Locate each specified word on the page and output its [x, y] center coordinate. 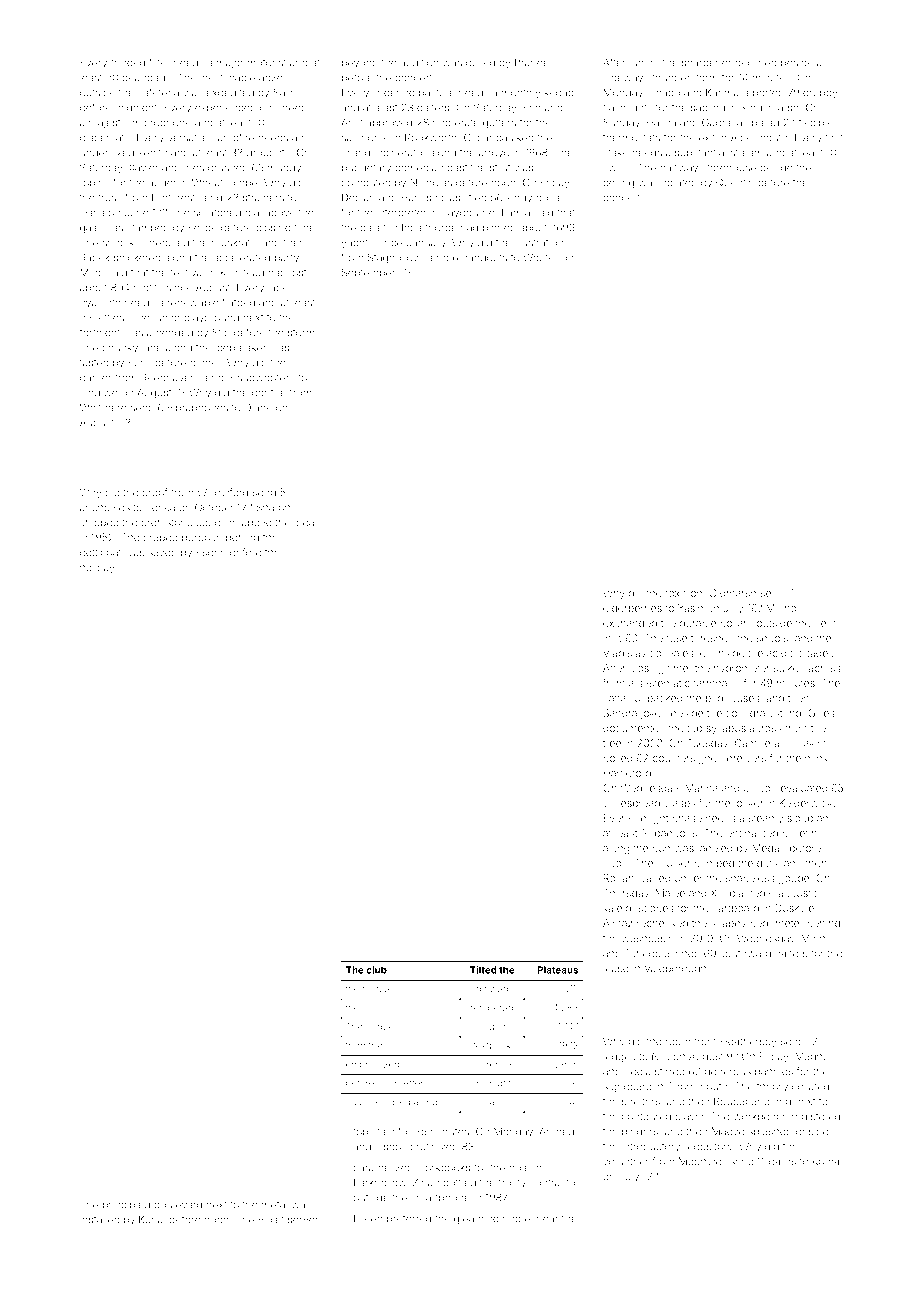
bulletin [799, 833]
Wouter [540, 258]
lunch [643, 63]
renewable [193, 303]
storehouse [729, 168]
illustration [539, 242]
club [376, 970]
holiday [97, 568]
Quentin [735, 182]
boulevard [178, 1205]
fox [672, 593]
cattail [616, 698]
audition [419, 63]
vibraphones [198, 409]
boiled [617, 758]
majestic [109, 124]
